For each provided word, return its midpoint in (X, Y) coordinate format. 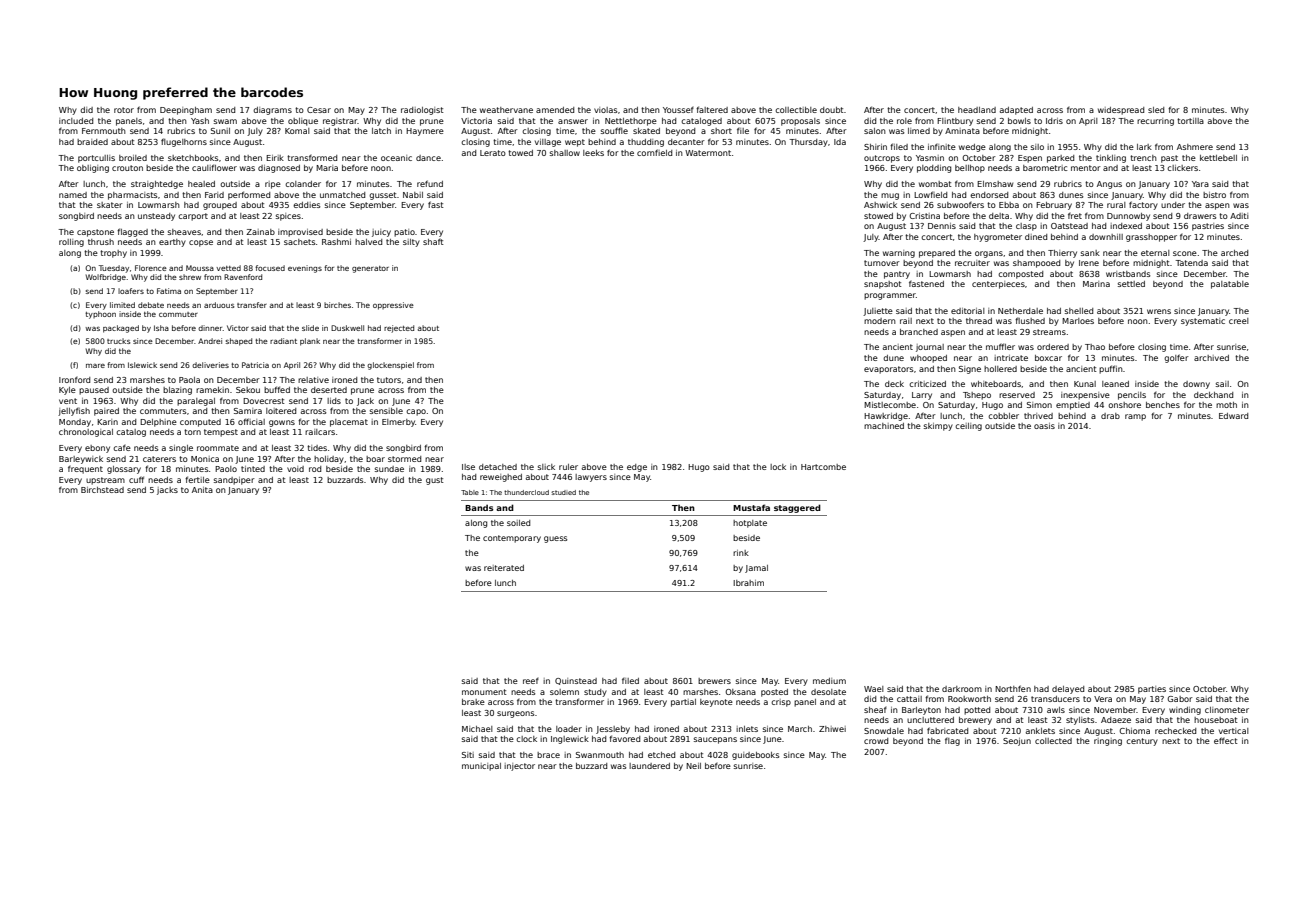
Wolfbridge (106, 278)
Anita (202, 490)
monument (484, 692)
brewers (714, 681)
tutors (389, 380)
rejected (399, 329)
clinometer (1227, 710)
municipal (481, 767)
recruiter (972, 263)
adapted (1016, 111)
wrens (1159, 311)
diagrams (272, 111)
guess (555, 539)
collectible (796, 110)
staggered (797, 508)
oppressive (393, 306)
